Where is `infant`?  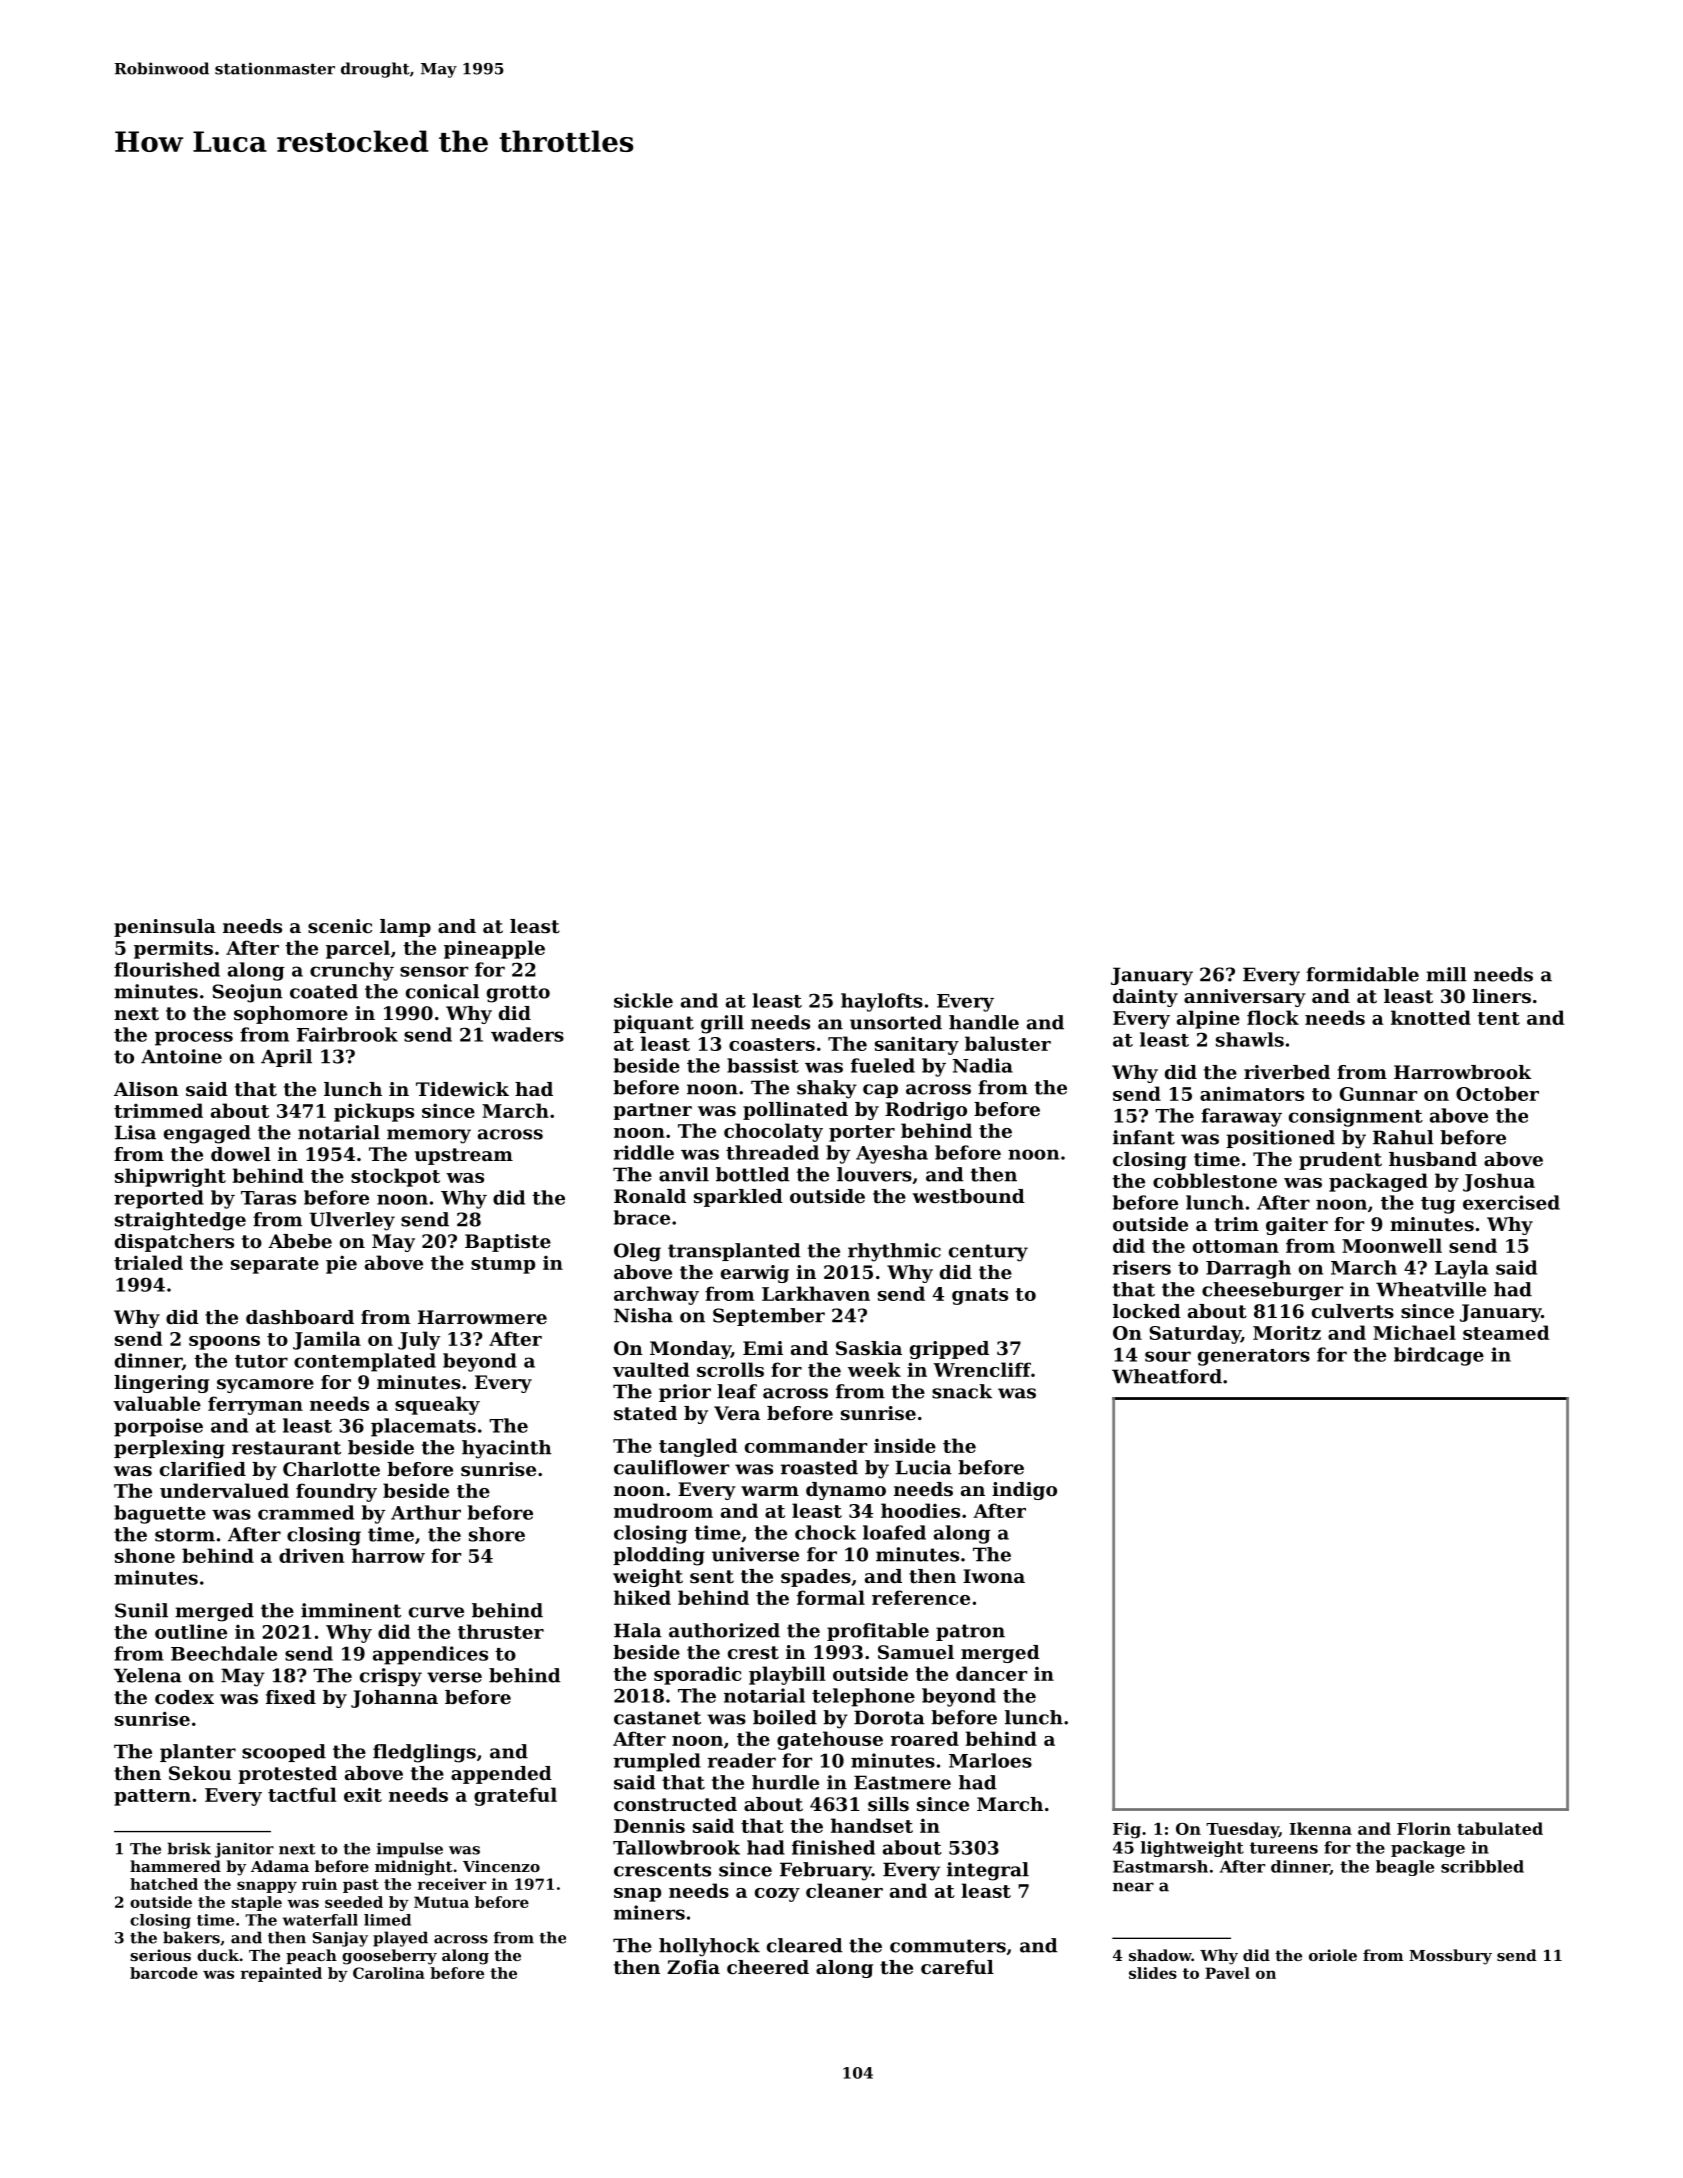
infant is located at coordinates (1144, 1137).
